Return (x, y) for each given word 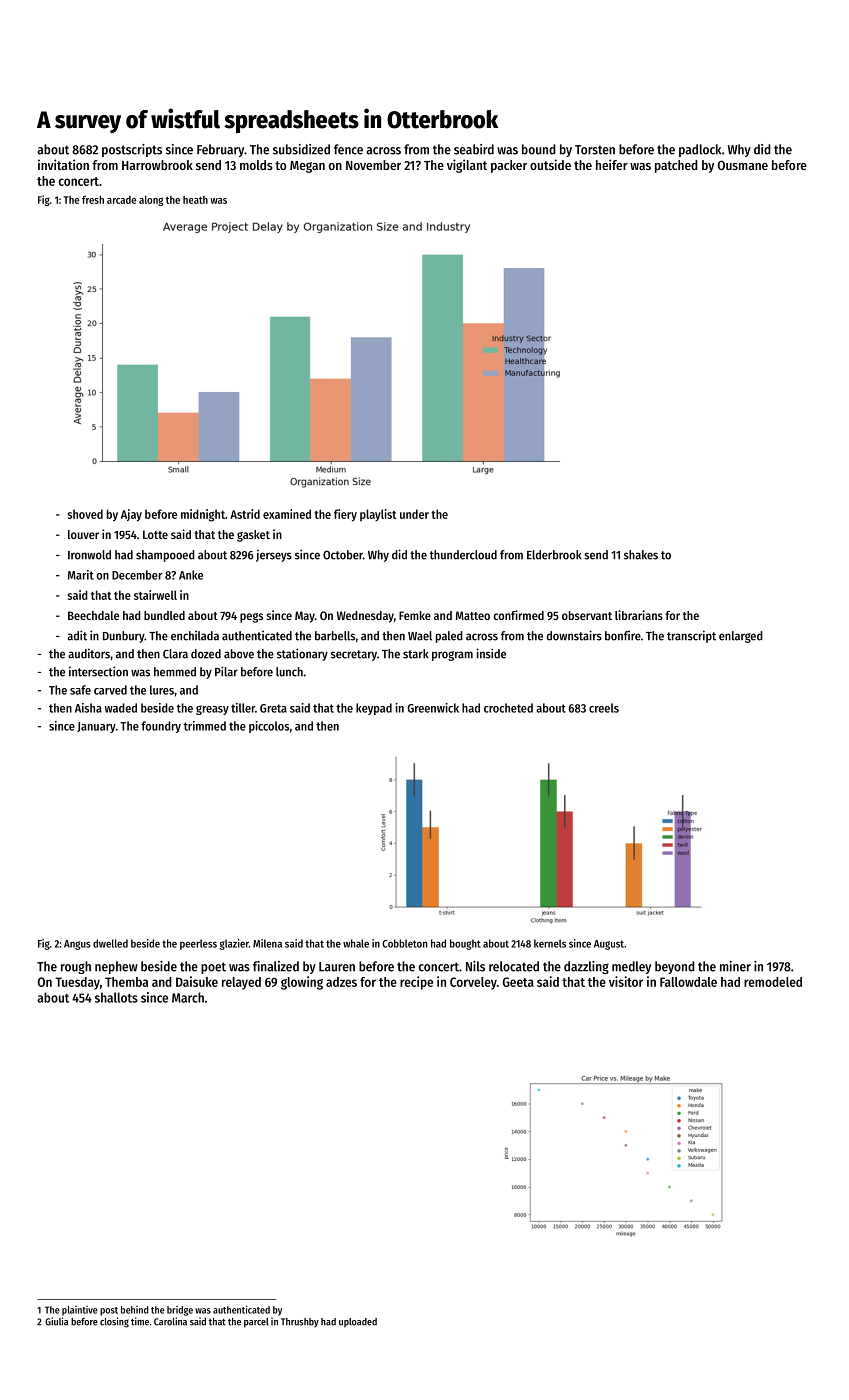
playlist (378, 515)
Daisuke (197, 981)
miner (735, 966)
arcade (121, 200)
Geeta (518, 982)
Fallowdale (688, 982)
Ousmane (743, 165)
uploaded (358, 1322)
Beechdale (93, 615)
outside (550, 164)
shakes (641, 555)
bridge (180, 1311)
